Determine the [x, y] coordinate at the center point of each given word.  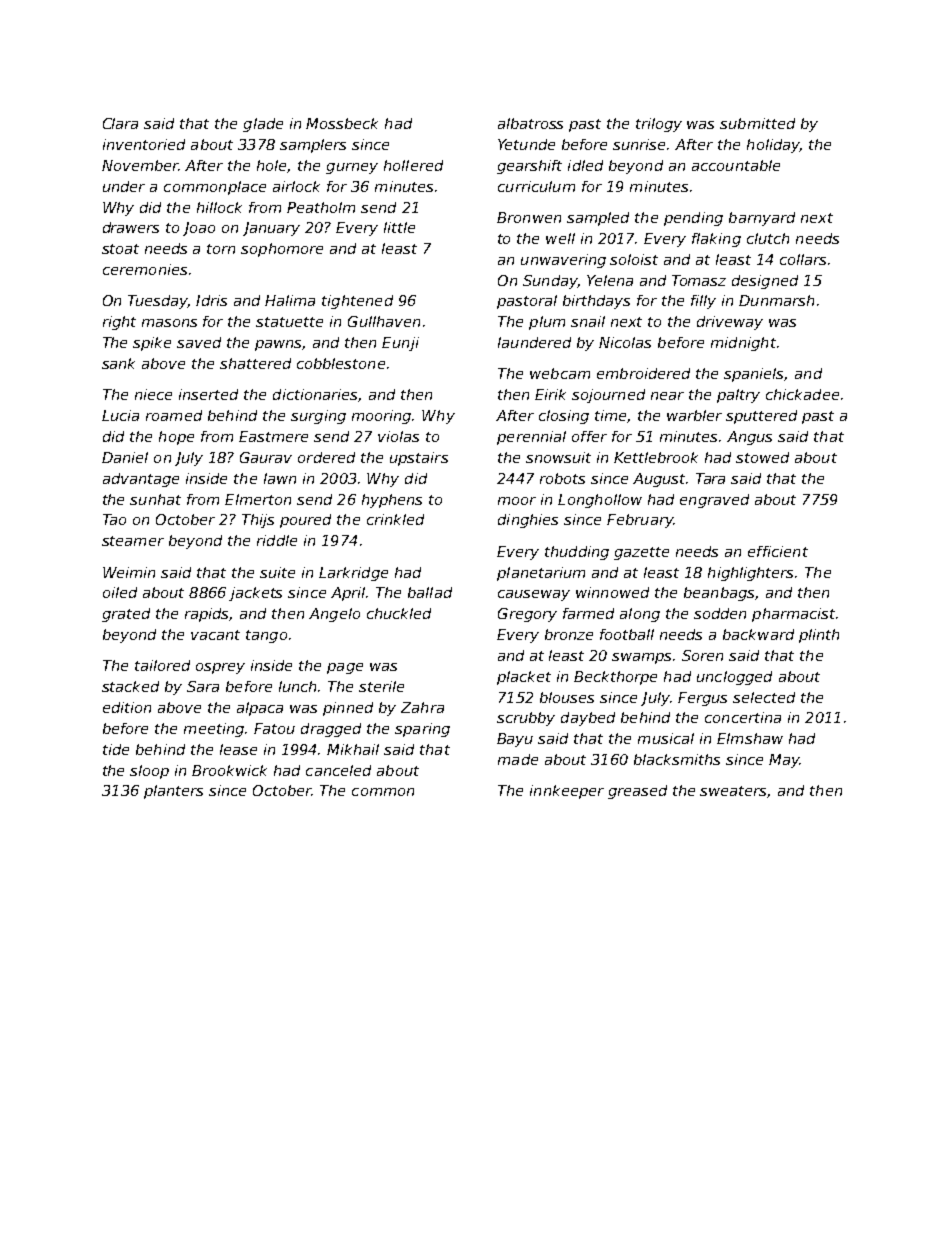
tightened [357, 302]
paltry [738, 396]
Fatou [274, 728]
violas [398, 436]
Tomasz [699, 280]
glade [263, 125]
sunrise [639, 144]
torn [221, 249]
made [518, 759]
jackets [255, 594]
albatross [530, 123]
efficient [778, 551]
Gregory [527, 615]
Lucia [120, 415]
